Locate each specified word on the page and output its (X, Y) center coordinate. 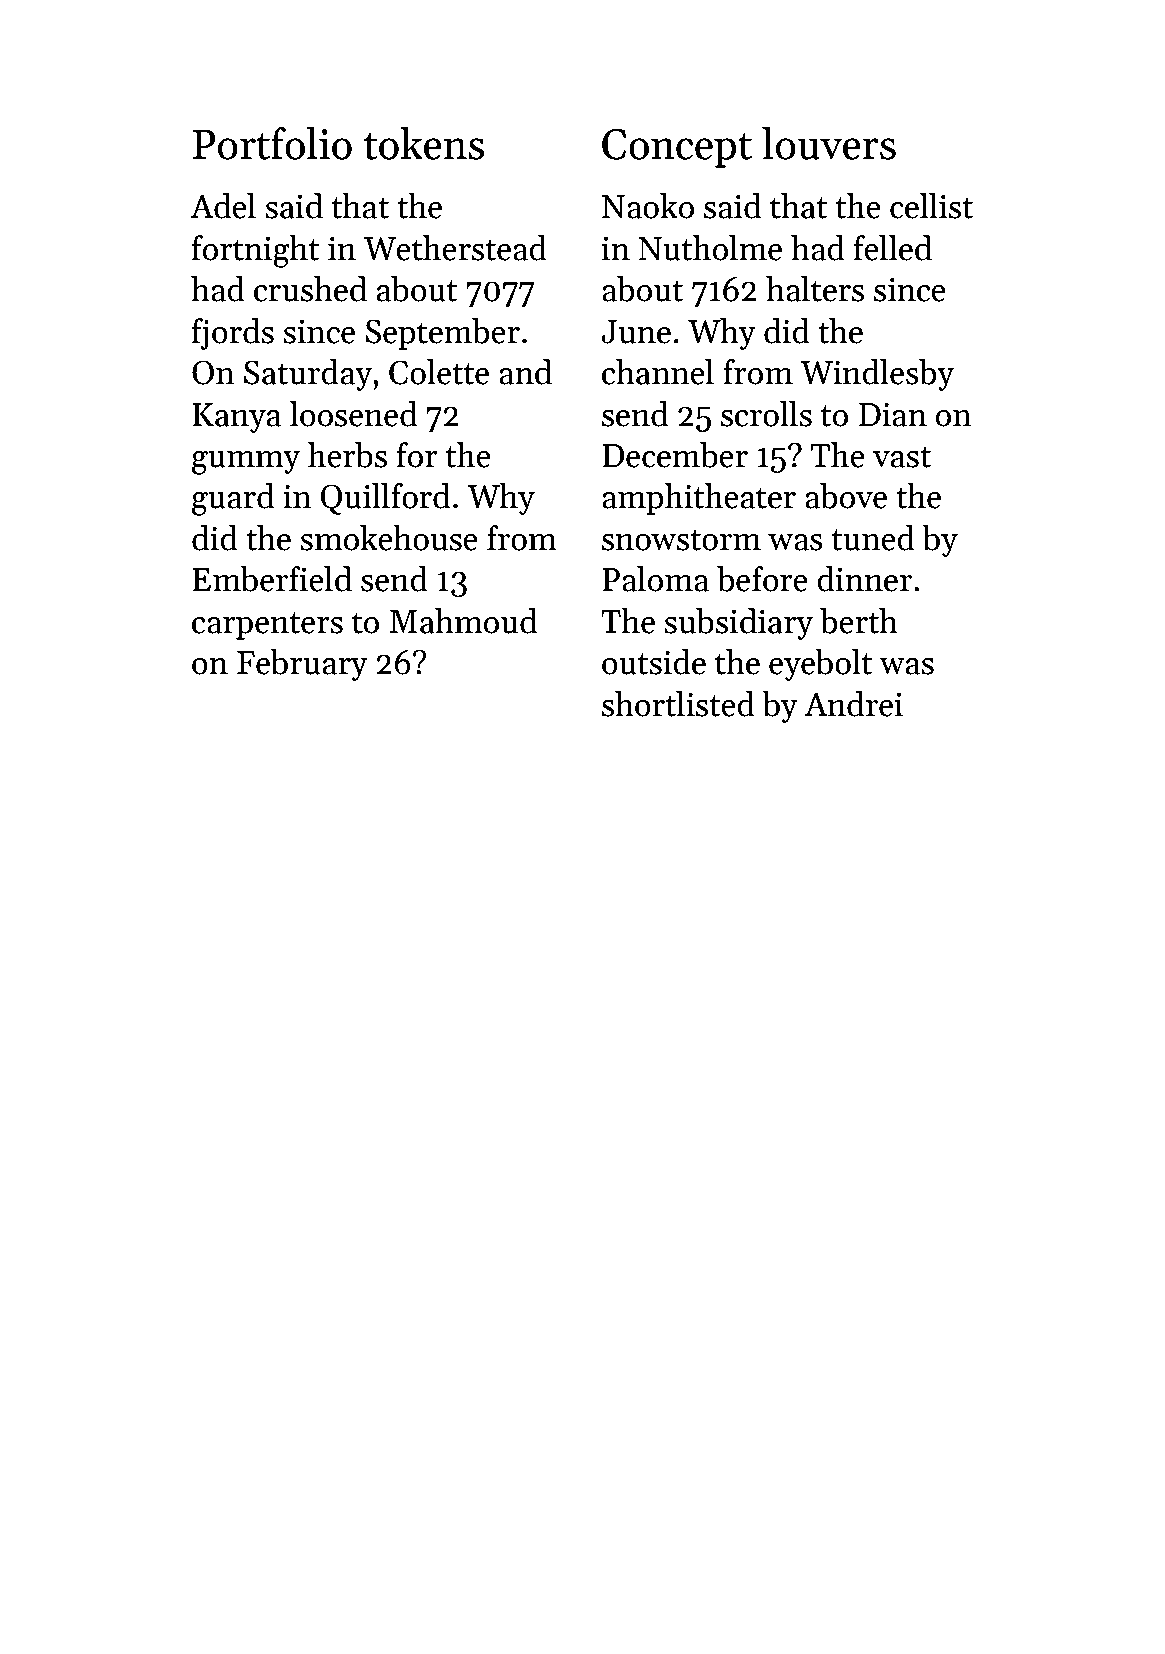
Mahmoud (463, 621)
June (636, 332)
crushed (310, 289)
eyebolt (821, 665)
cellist (931, 206)
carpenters (267, 626)
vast (902, 457)
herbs (347, 455)
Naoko (648, 206)
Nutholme (710, 248)
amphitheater (699, 499)
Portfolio (272, 143)
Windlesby (877, 375)
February (302, 665)
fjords (233, 334)
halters (815, 289)
